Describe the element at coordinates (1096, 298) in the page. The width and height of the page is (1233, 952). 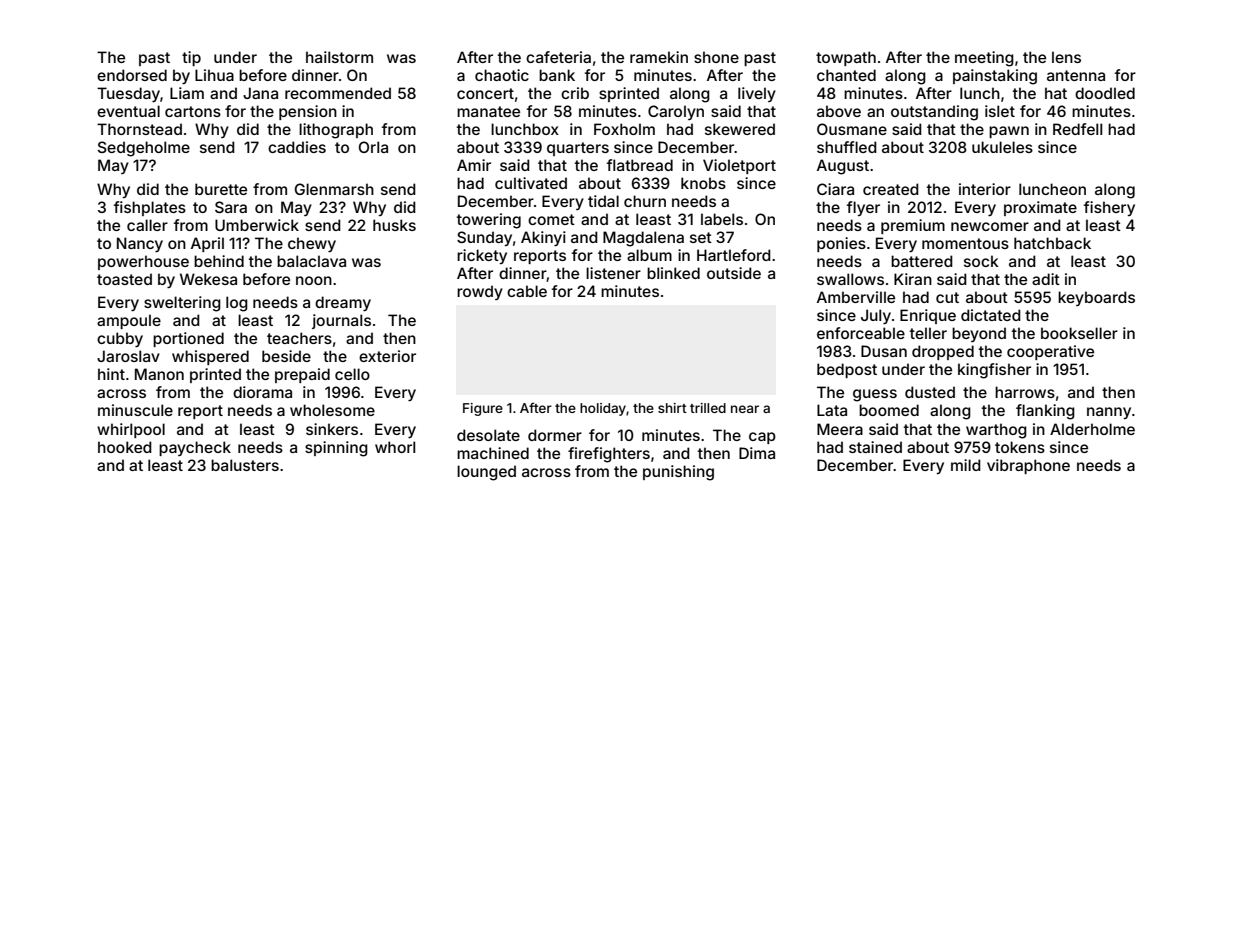
I see `keyboards` at that location.
